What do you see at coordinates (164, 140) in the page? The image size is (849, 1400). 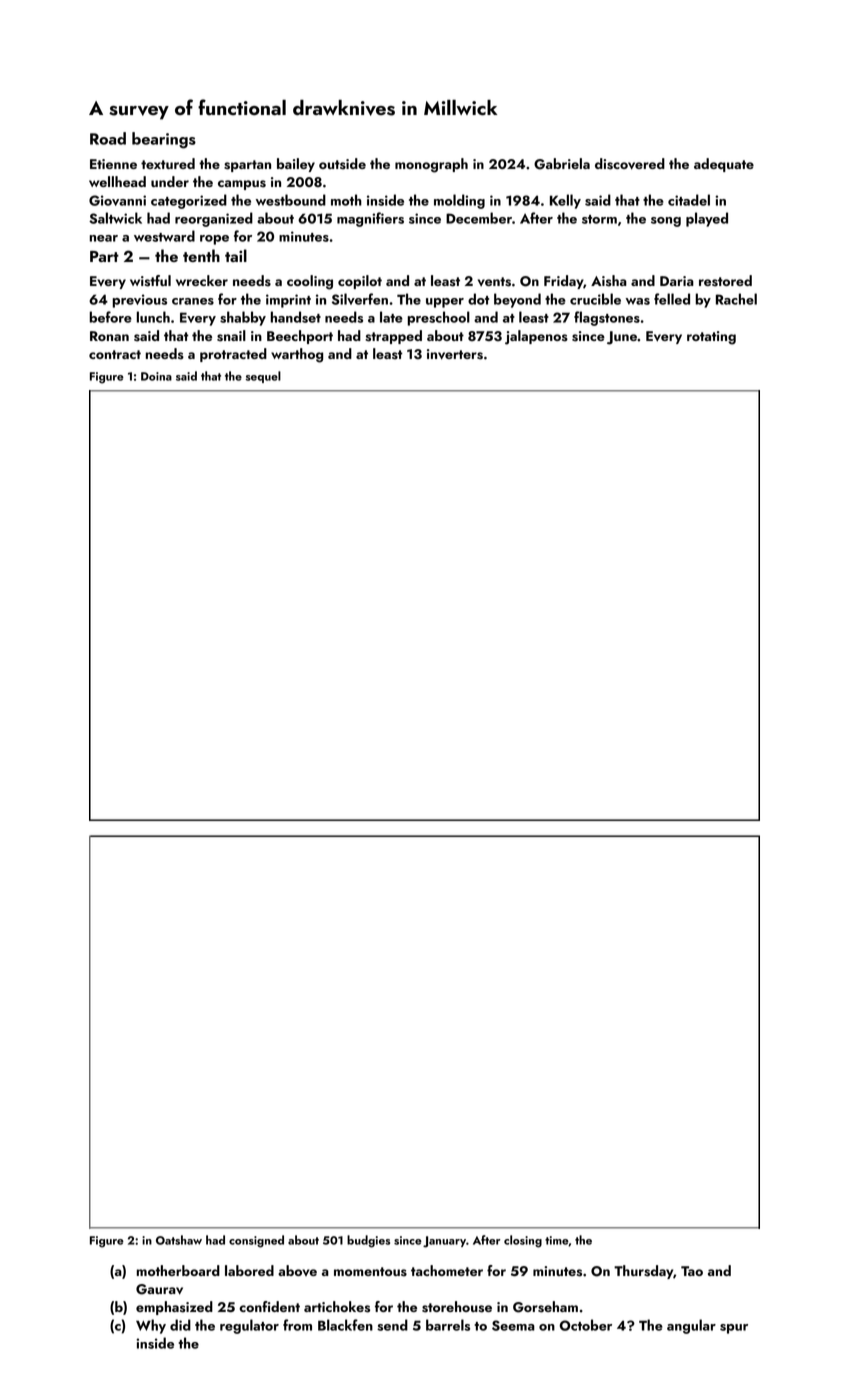 I see `bearings` at bounding box center [164, 140].
